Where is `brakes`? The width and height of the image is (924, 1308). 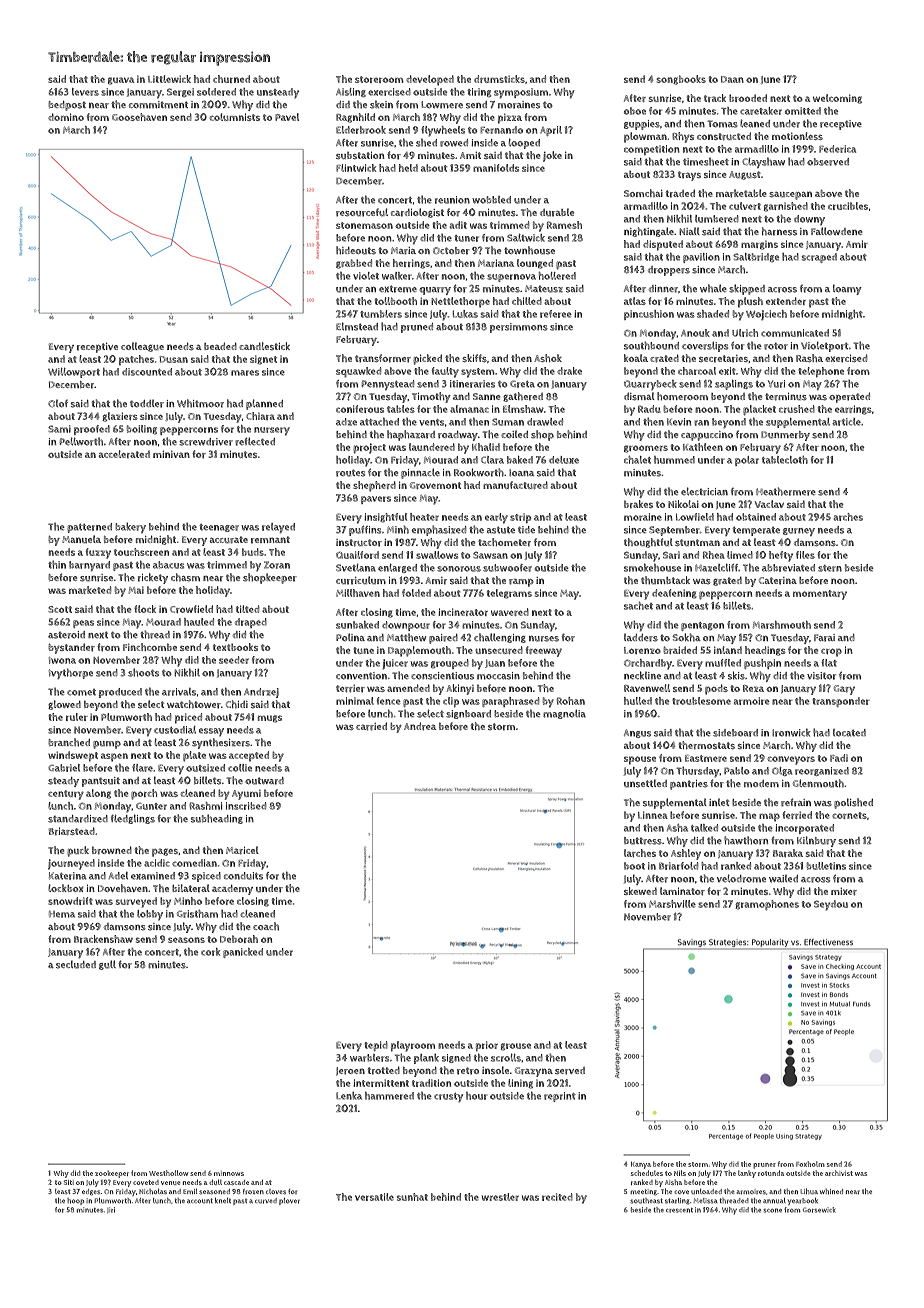
brakes is located at coordinates (638, 504).
